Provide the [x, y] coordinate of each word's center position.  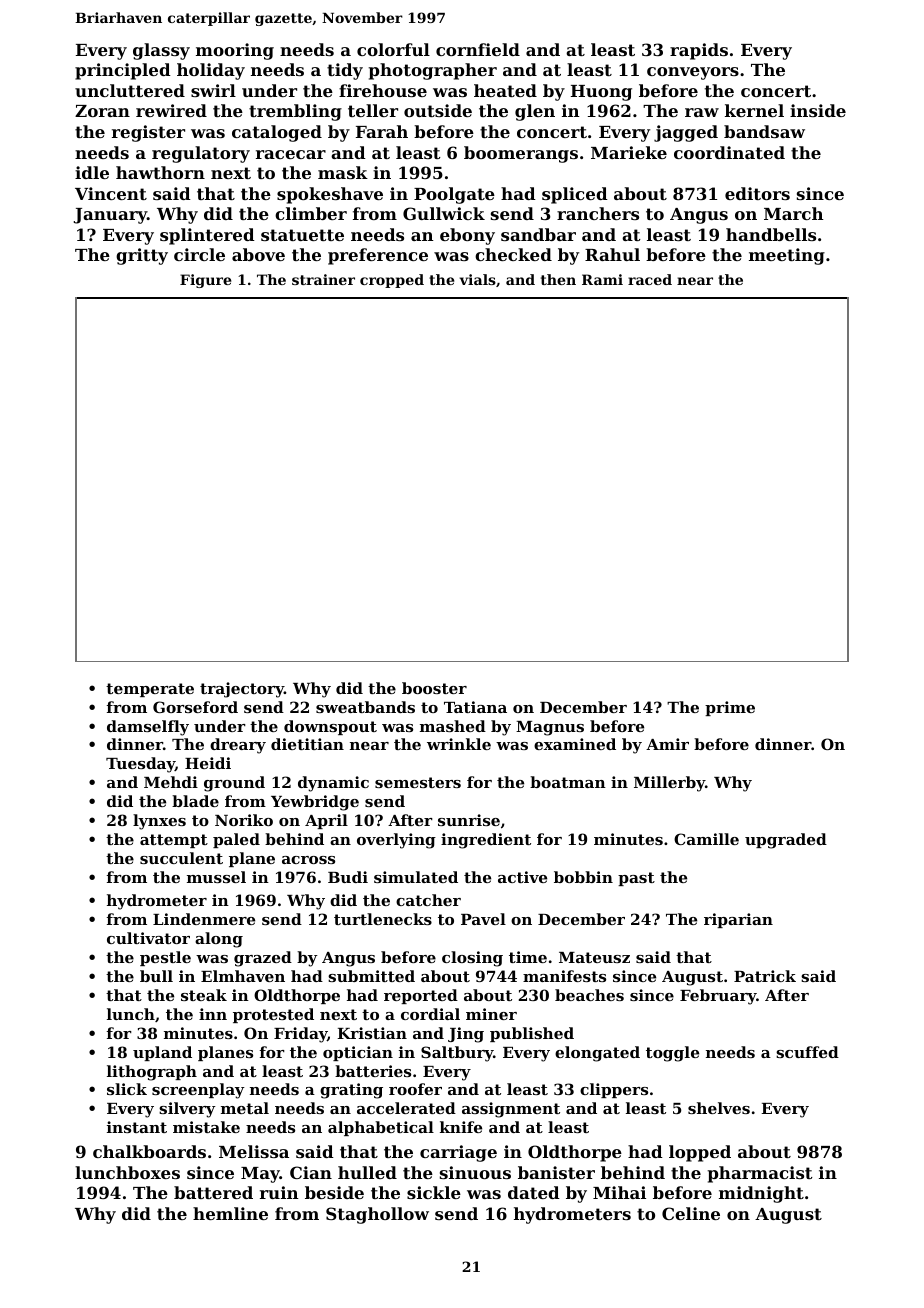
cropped [392, 281]
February [718, 997]
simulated [416, 877]
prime [730, 708]
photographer [433, 71]
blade [195, 801]
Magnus [550, 728]
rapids [699, 51]
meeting [787, 256]
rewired [171, 110]
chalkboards [149, 1151]
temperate [150, 690]
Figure [205, 281]
